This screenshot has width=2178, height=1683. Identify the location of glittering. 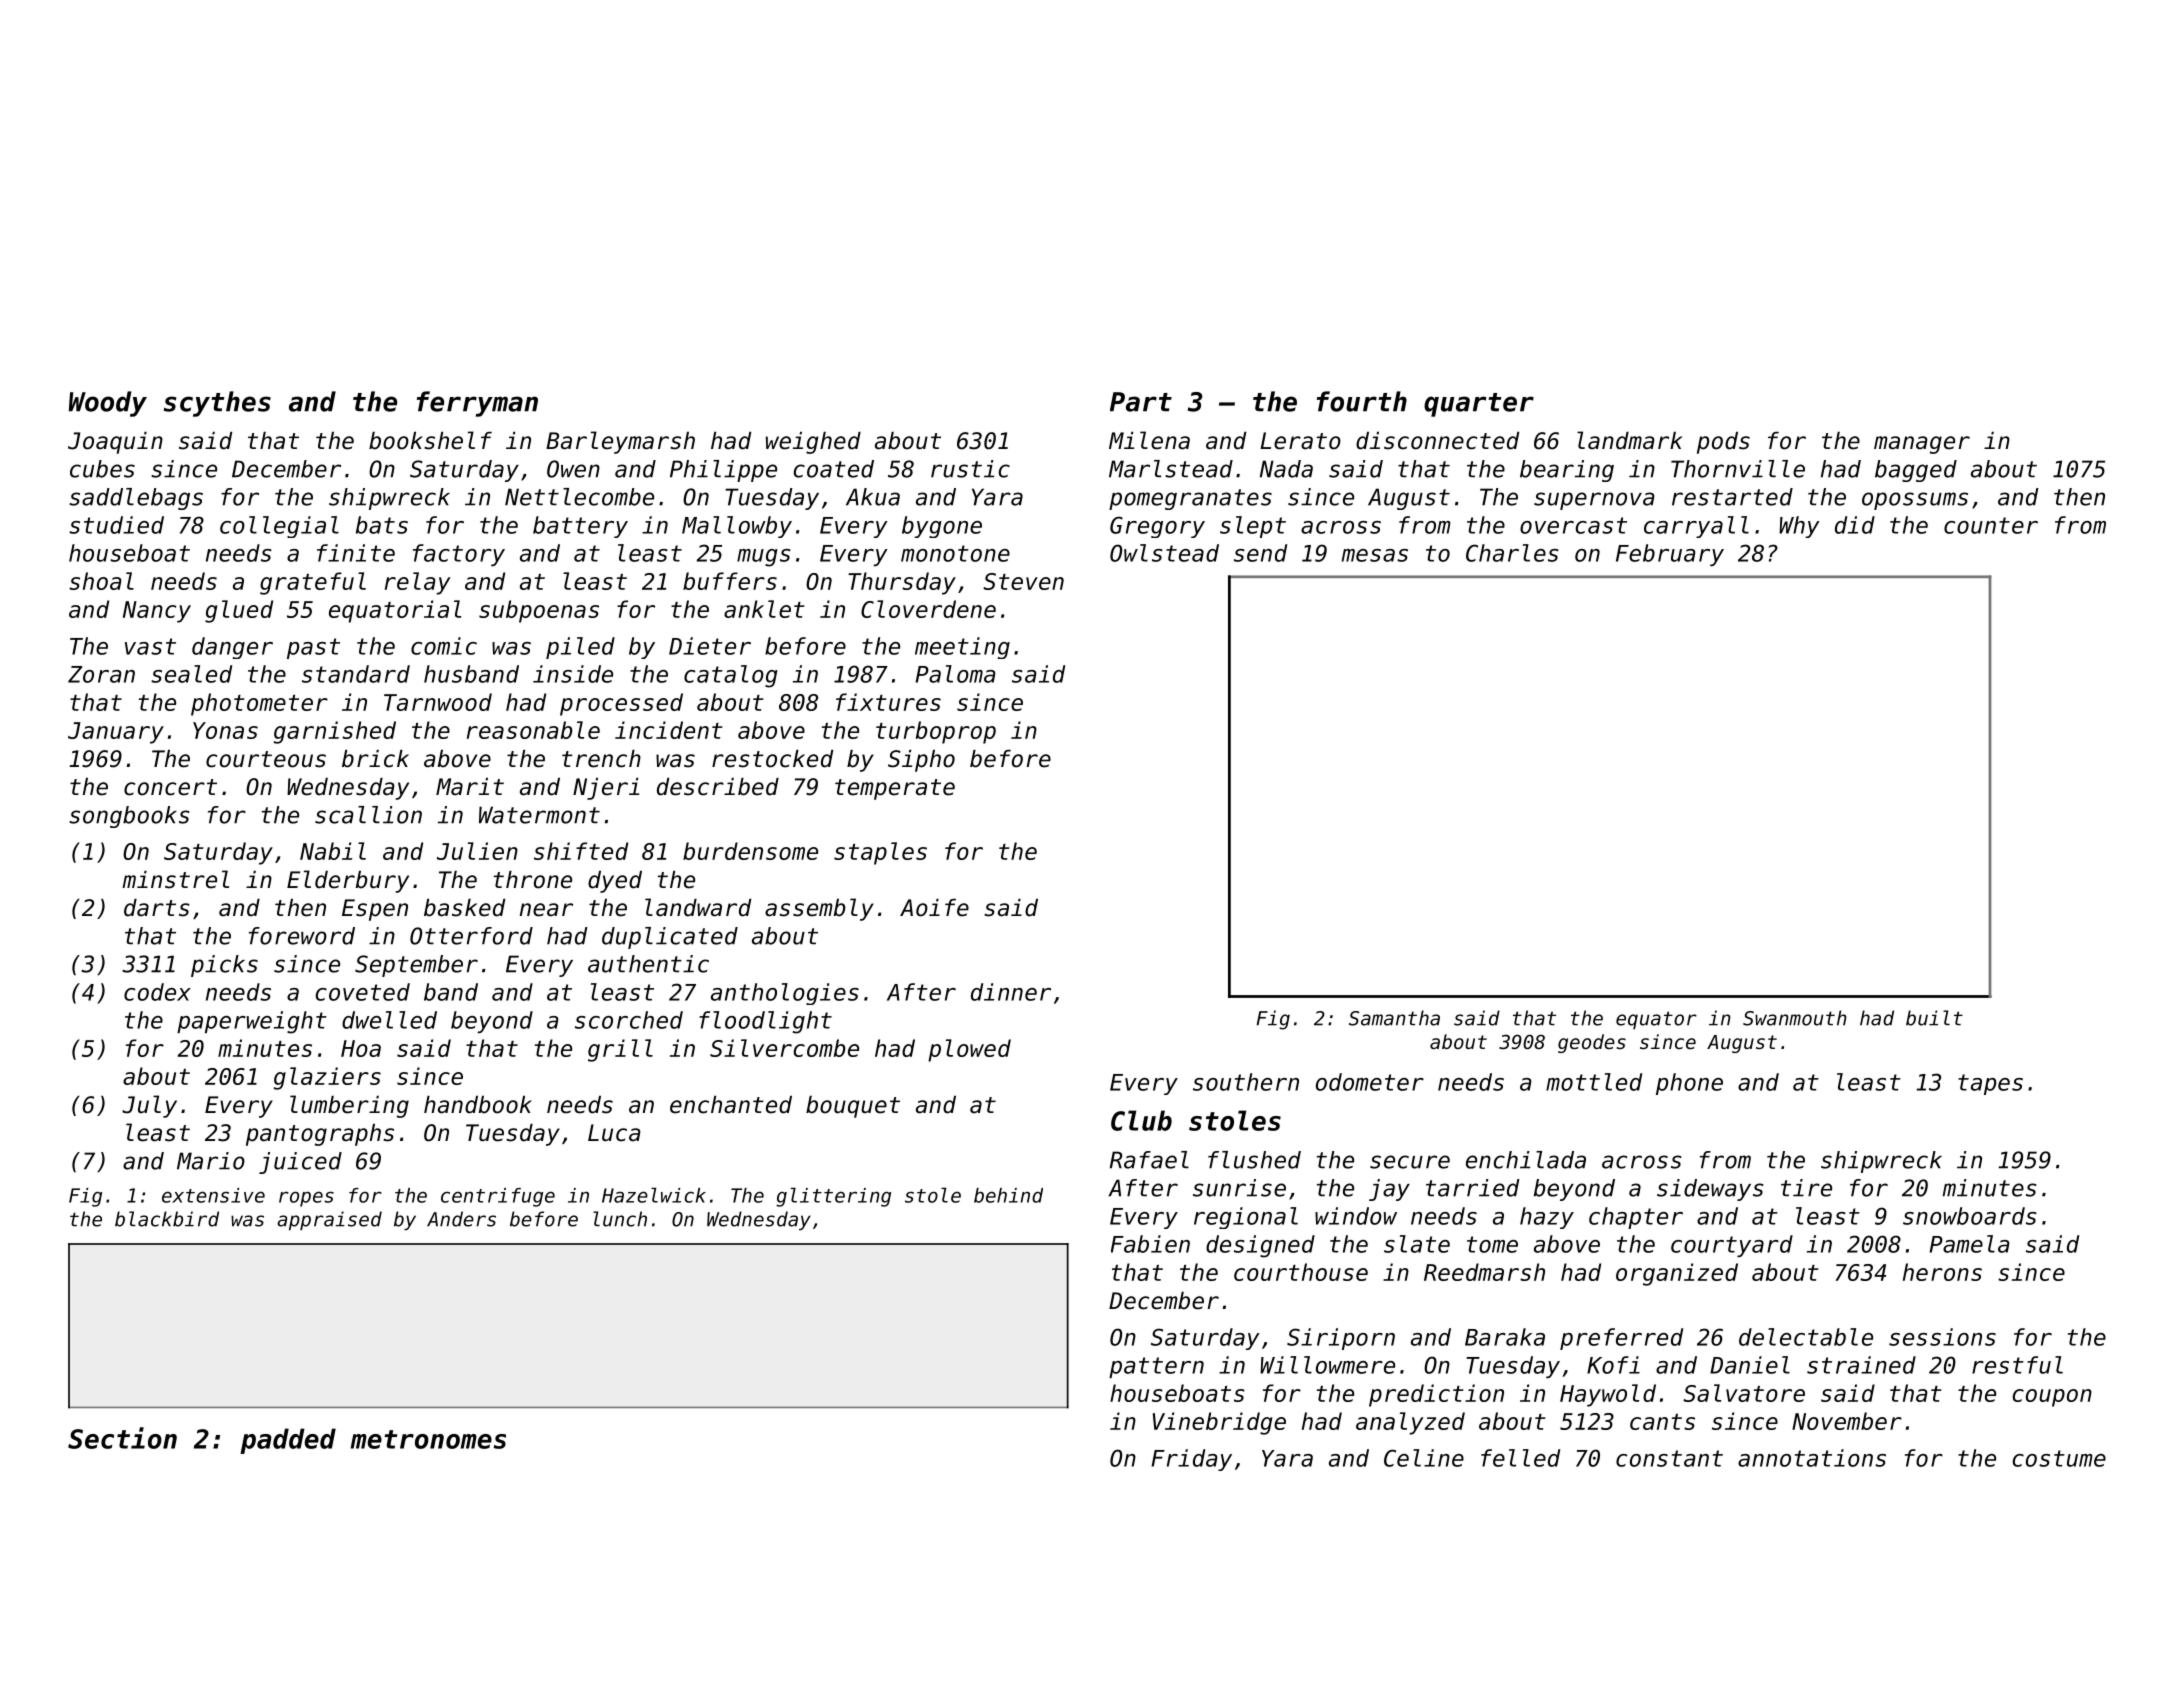
(833, 1197).
